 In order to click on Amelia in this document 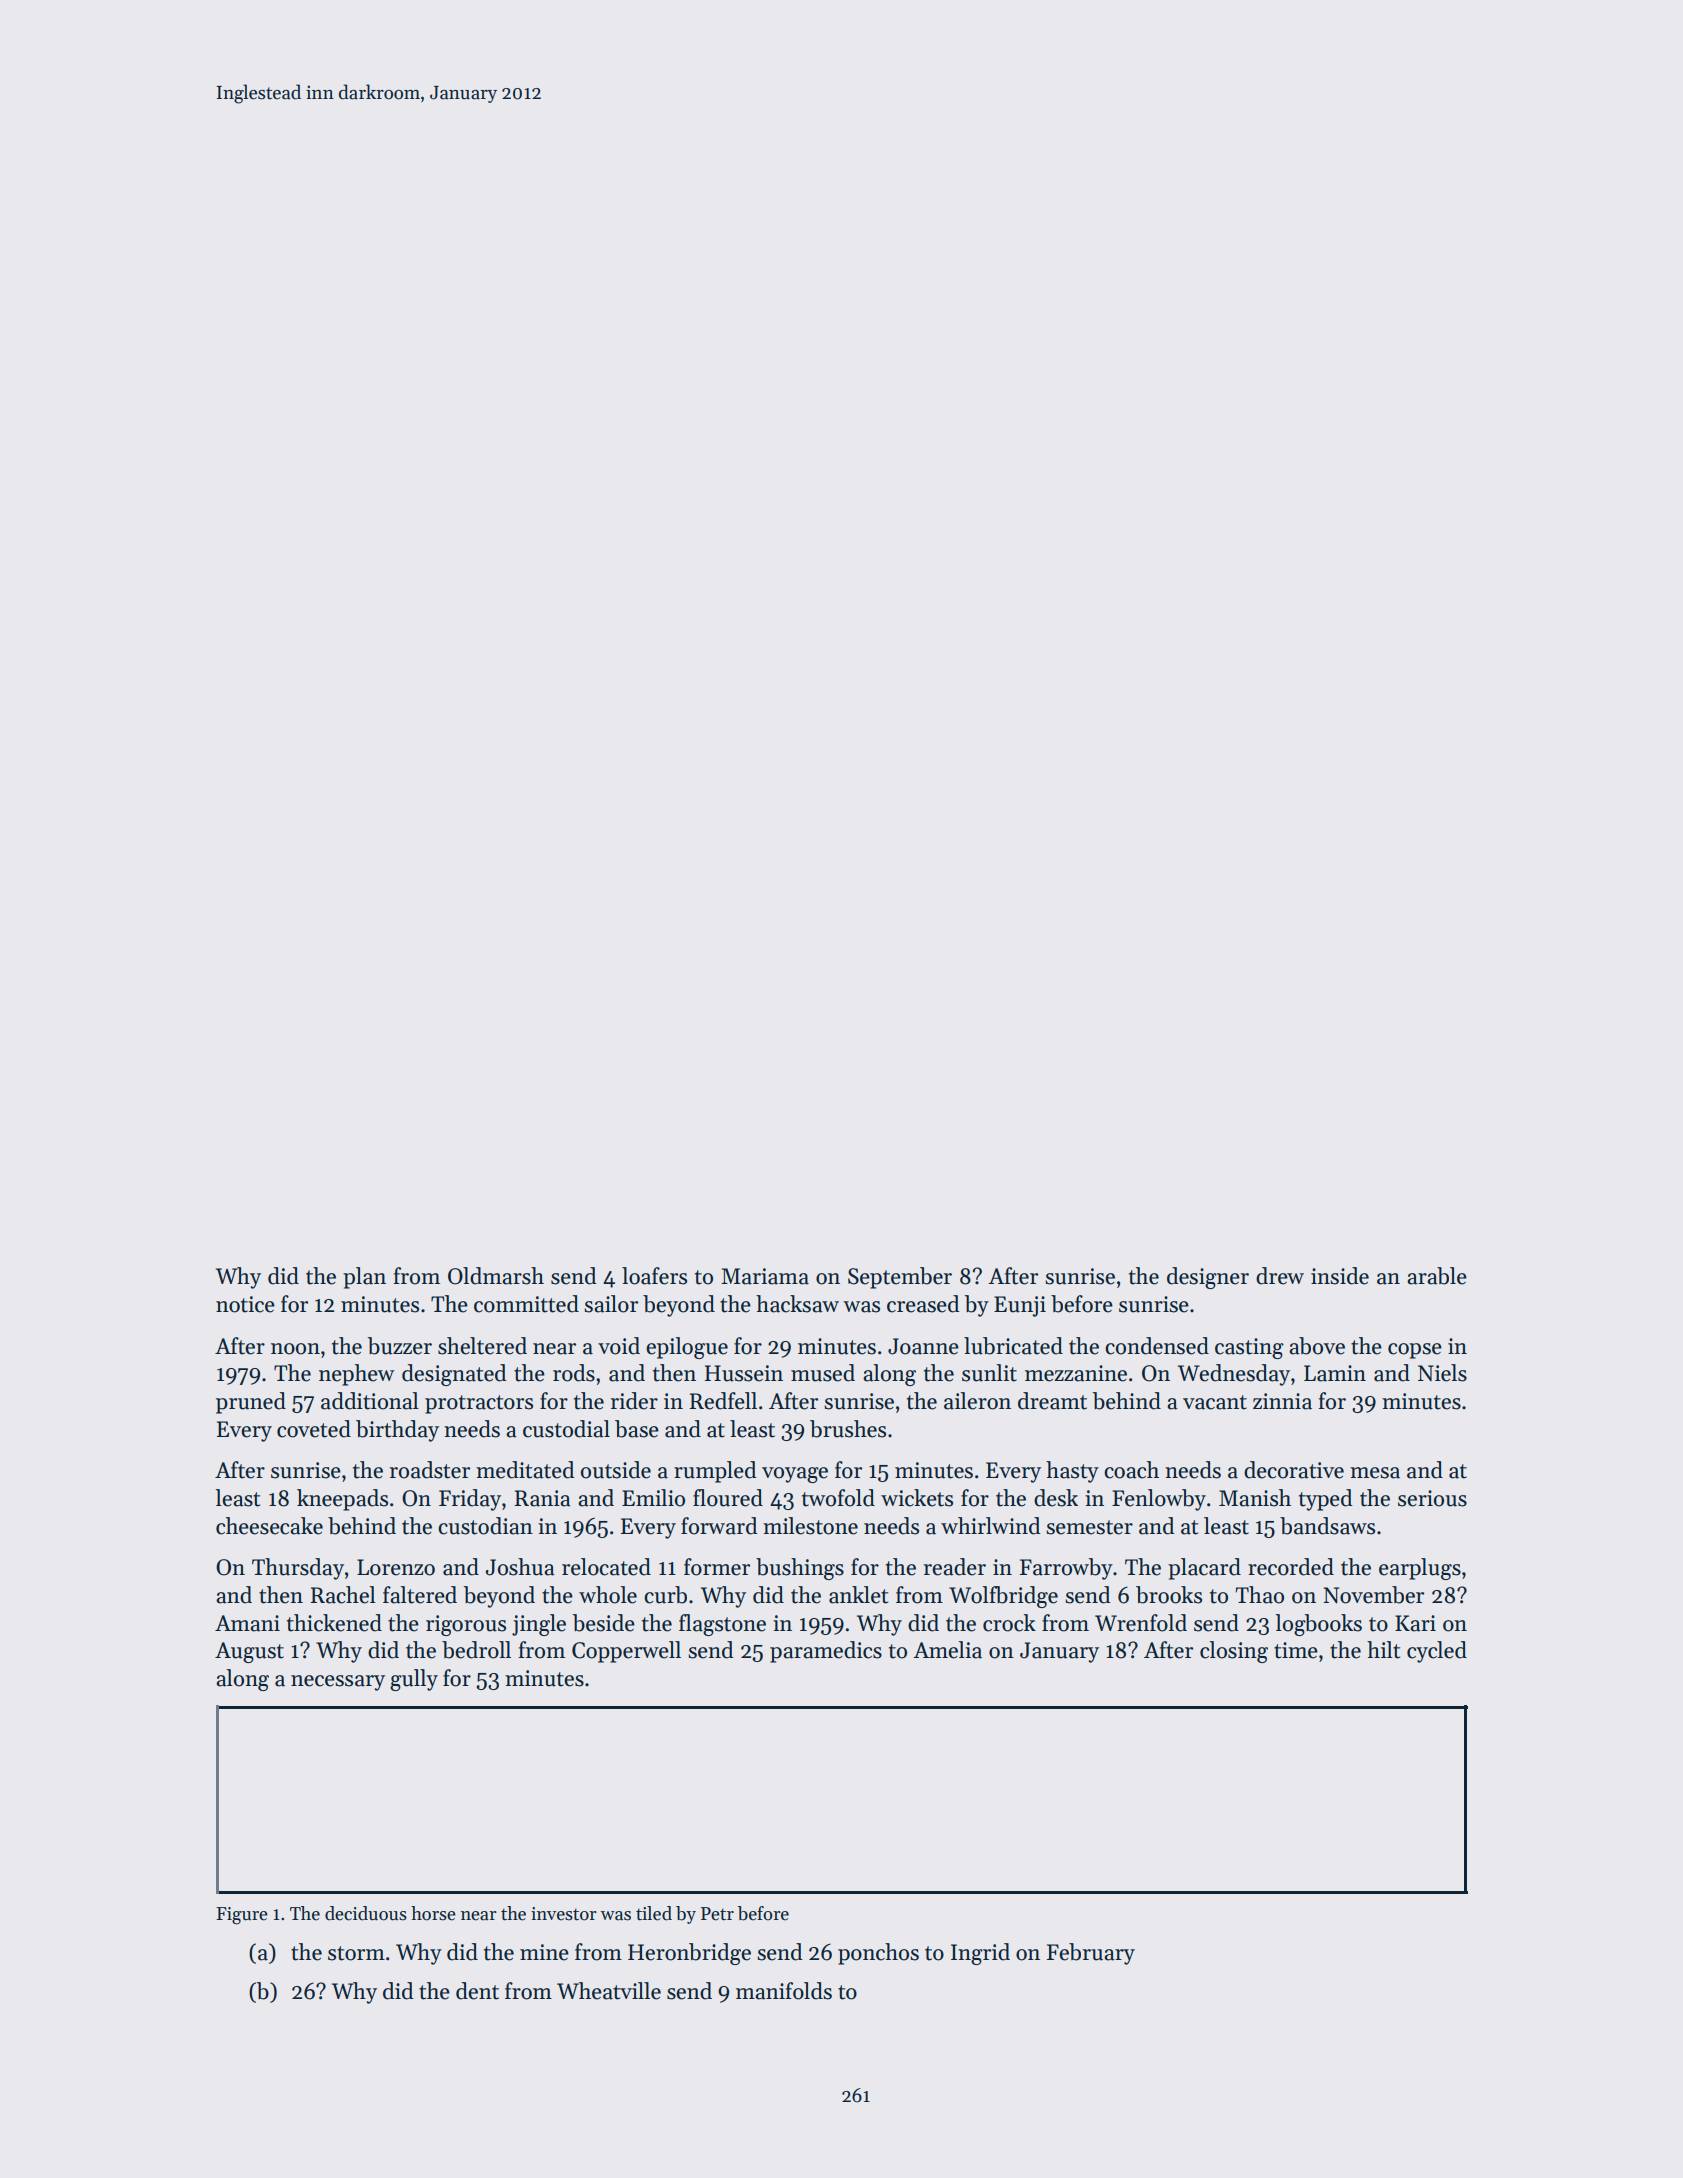, I will do `click(947, 1650)`.
